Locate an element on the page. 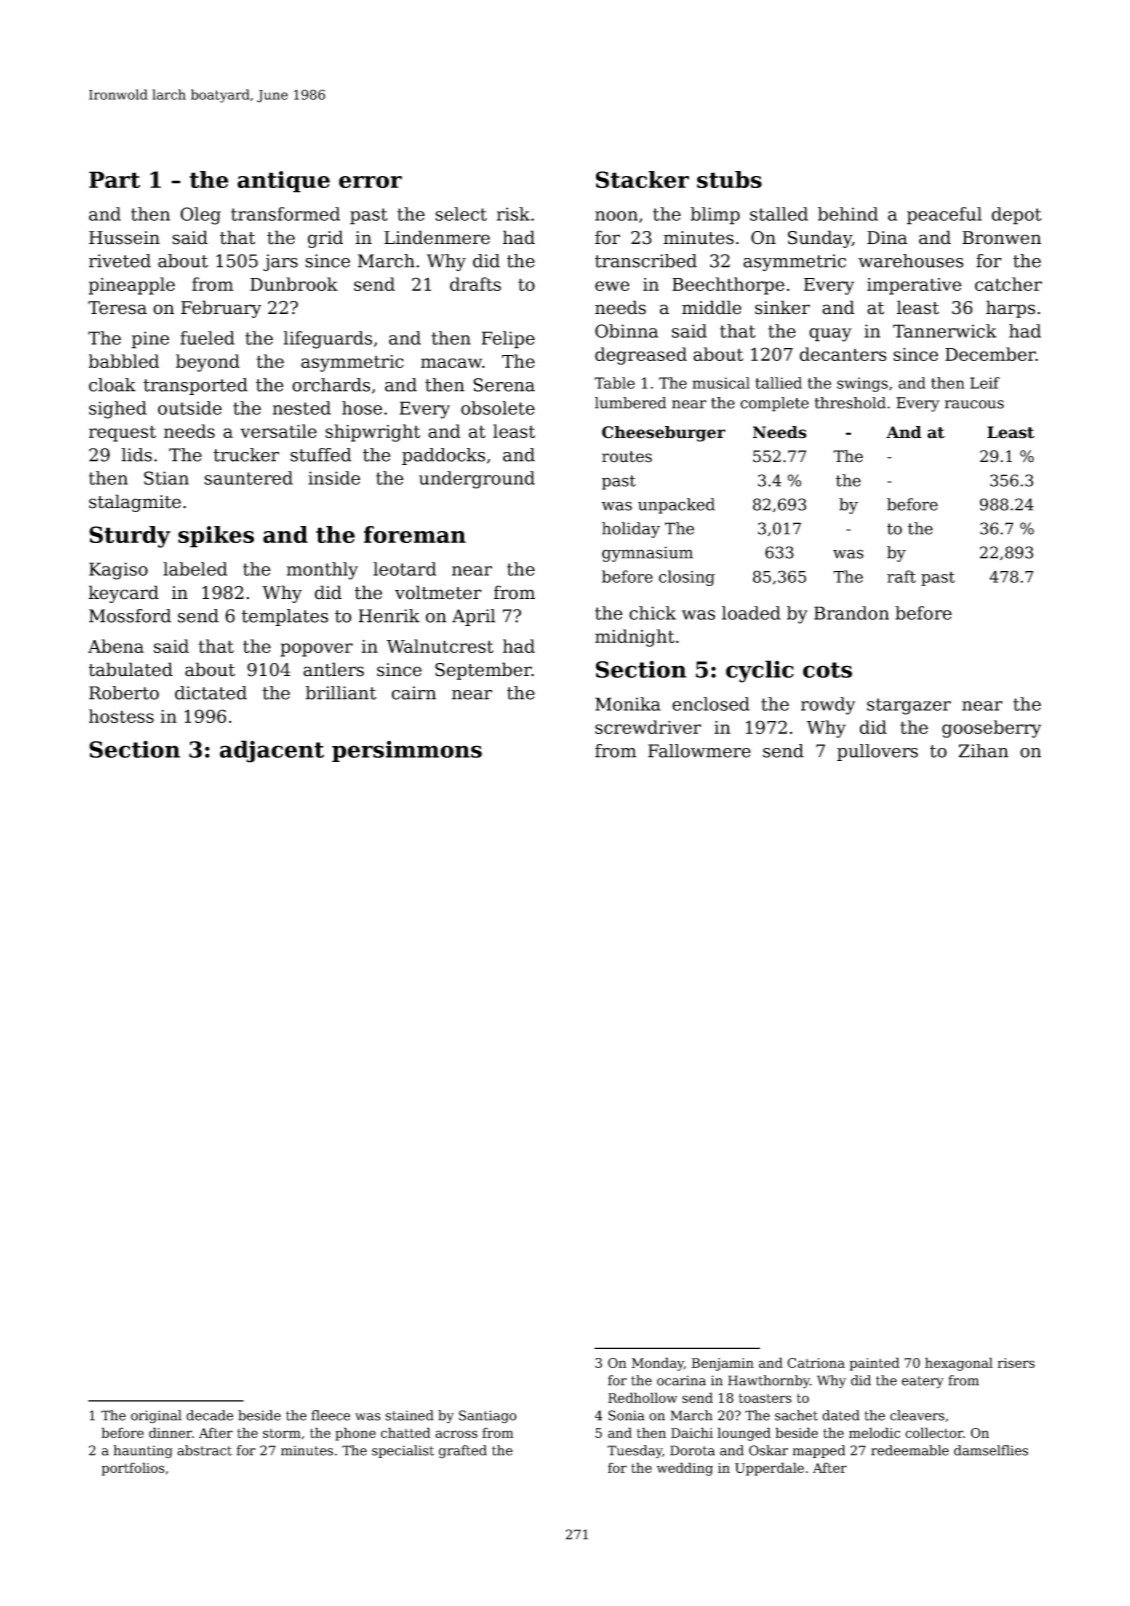  depot is located at coordinates (1017, 216).
